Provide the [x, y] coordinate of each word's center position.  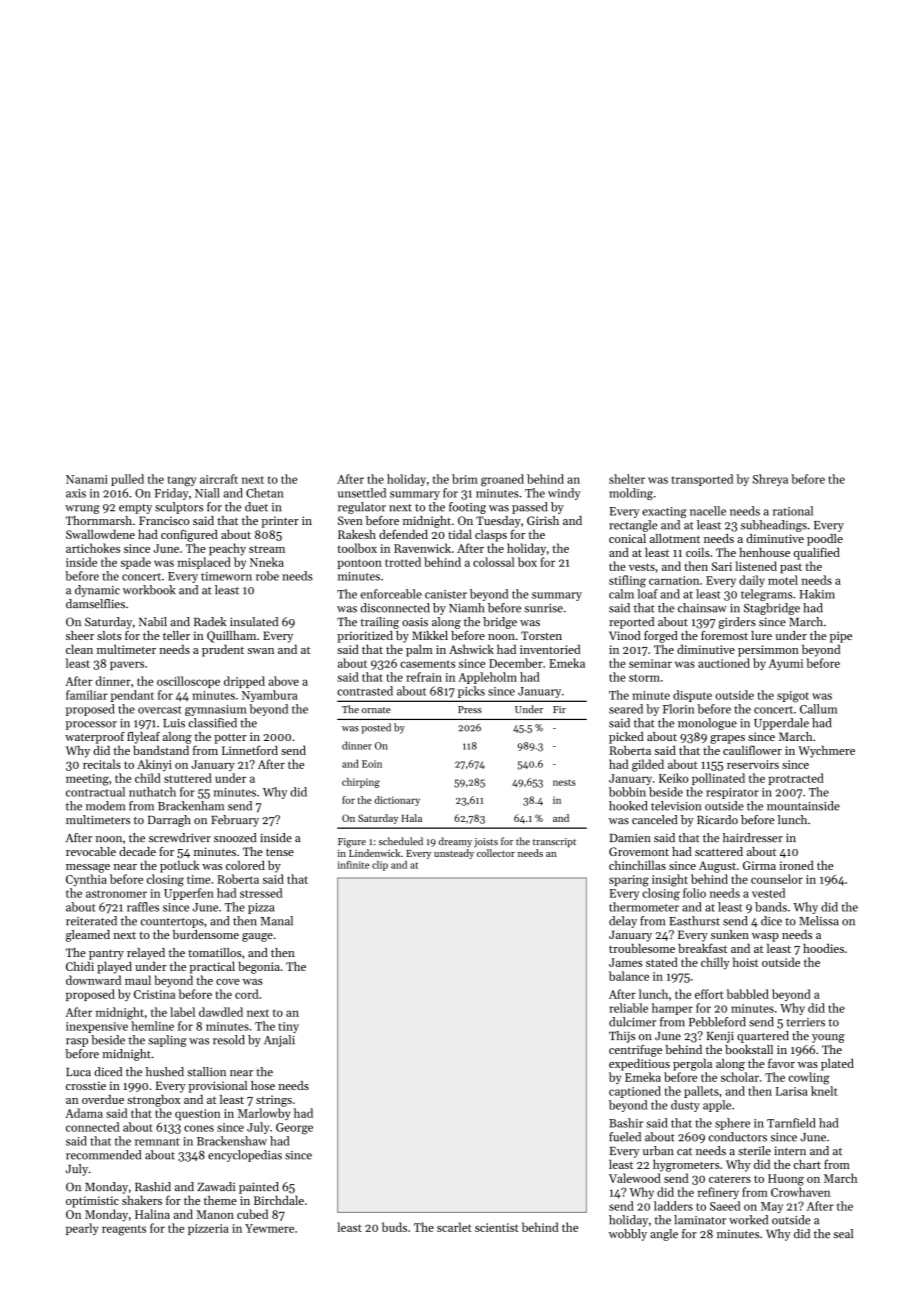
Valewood [635, 1178]
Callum [818, 709]
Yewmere [269, 1228]
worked [748, 1220]
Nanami [87, 479]
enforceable [391, 594]
